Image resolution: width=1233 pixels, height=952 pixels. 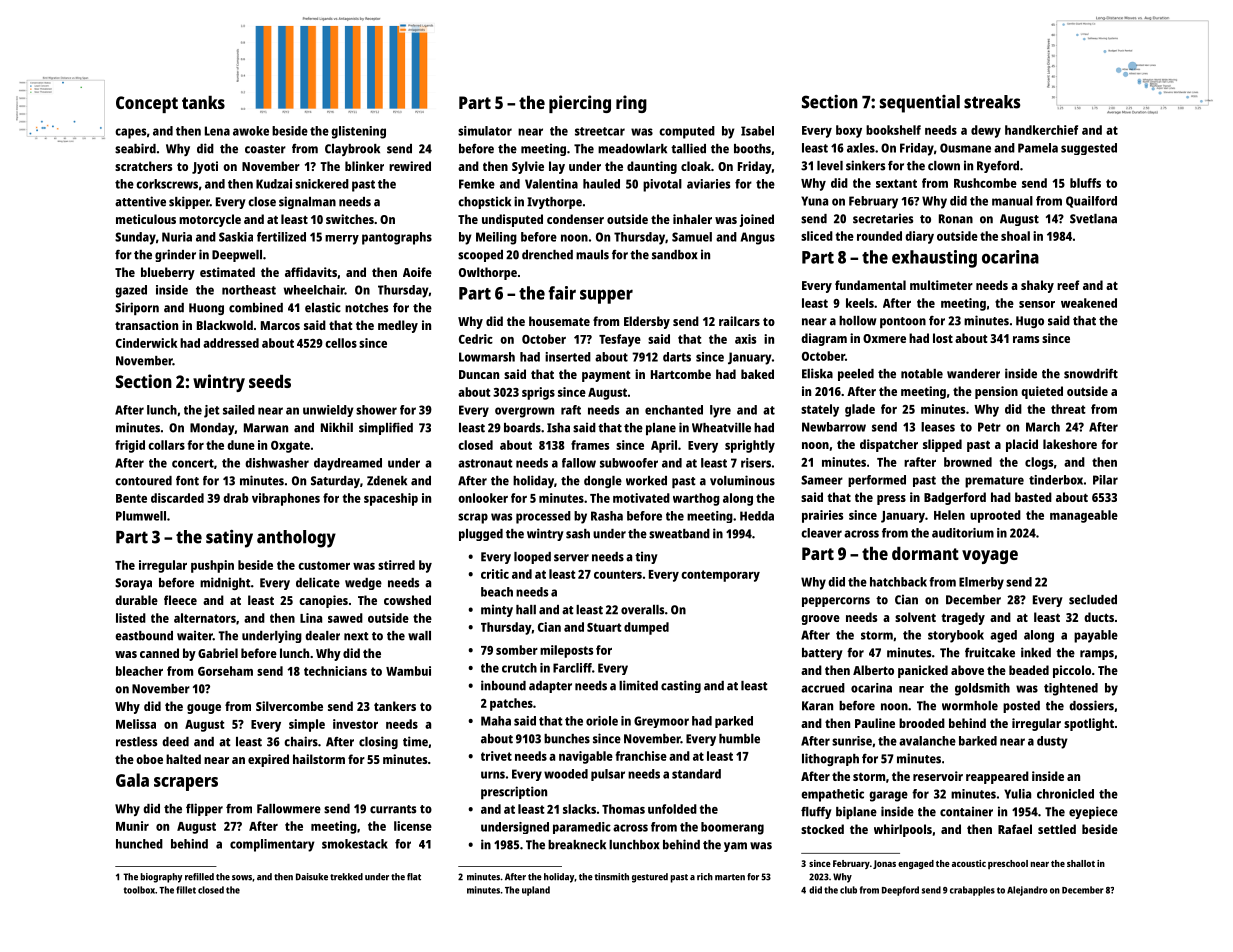 What do you see at coordinates (1089, 149) in the page?
I see `suggested` at bounding box center [1089, 149].
